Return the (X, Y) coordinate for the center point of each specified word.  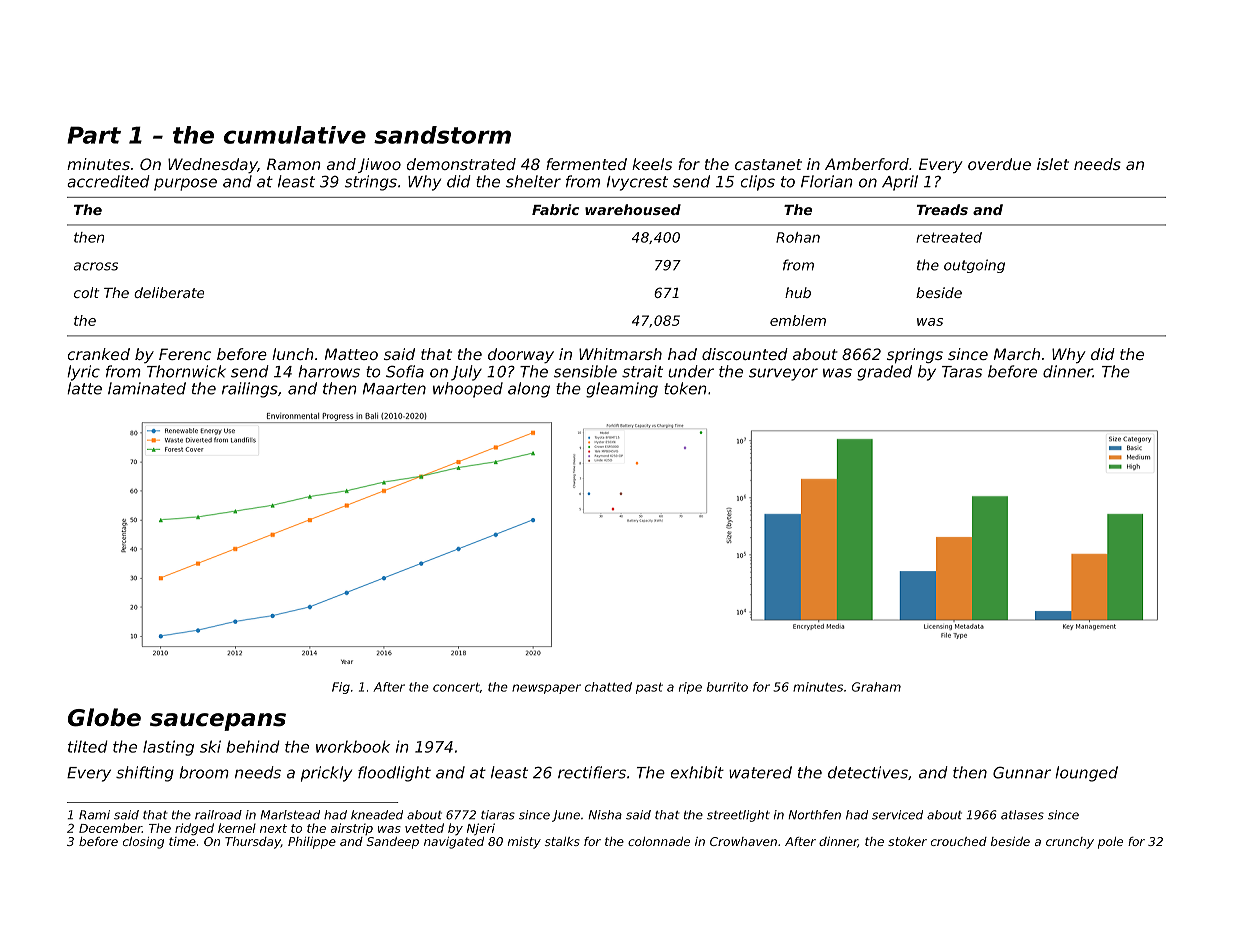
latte (84, 388)
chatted (608, 687)
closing (143, 843)
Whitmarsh (620, 354)
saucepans (218, 722)
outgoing (974, 266)
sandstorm (442, 135)
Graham (876, 687)
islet (1053, 164)
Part (94, 135)
